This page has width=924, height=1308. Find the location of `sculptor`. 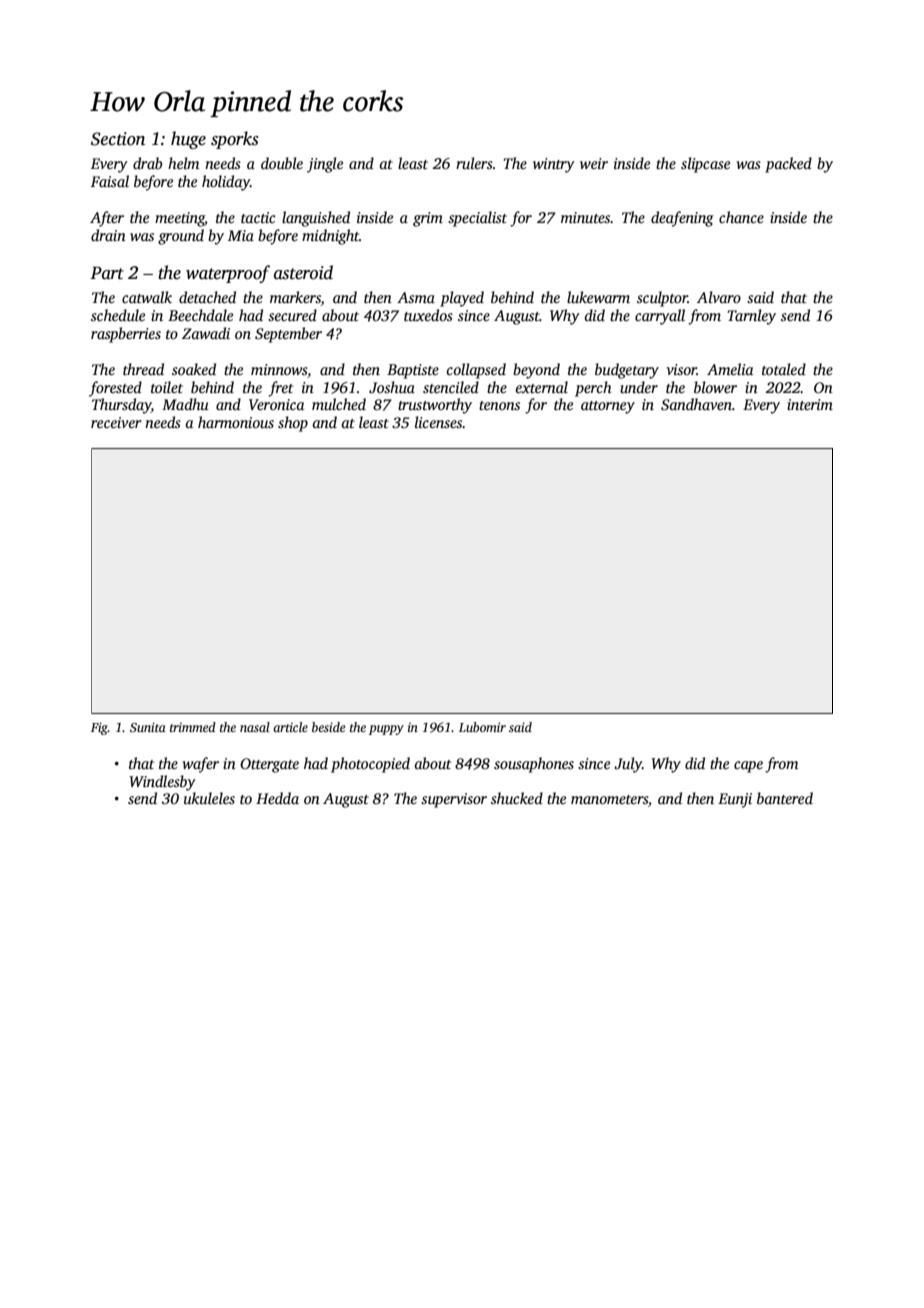

sculptor is located at coordinates (662, 299).
